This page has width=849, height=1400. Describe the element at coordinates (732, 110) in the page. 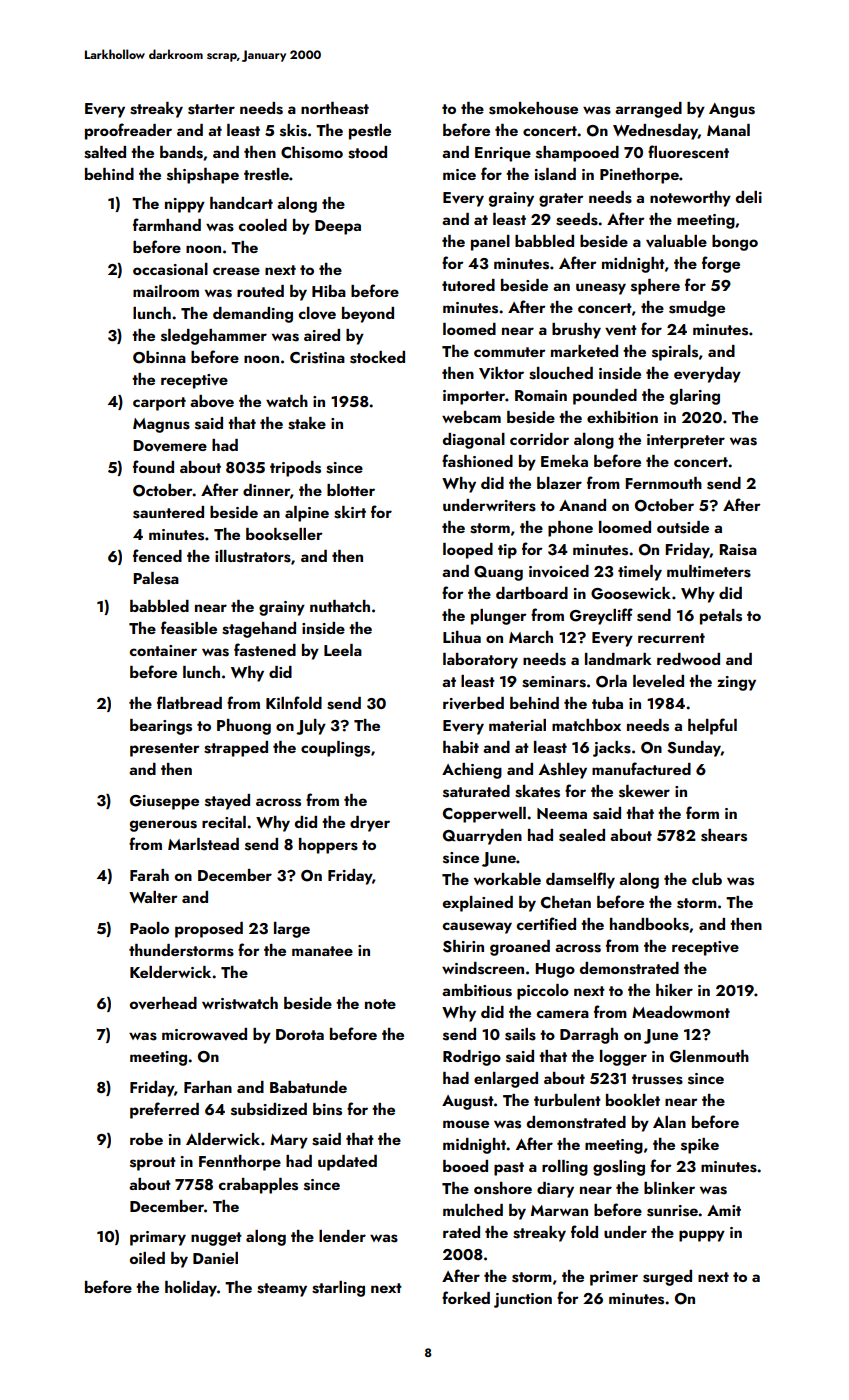

I see `Angus` at that location.
